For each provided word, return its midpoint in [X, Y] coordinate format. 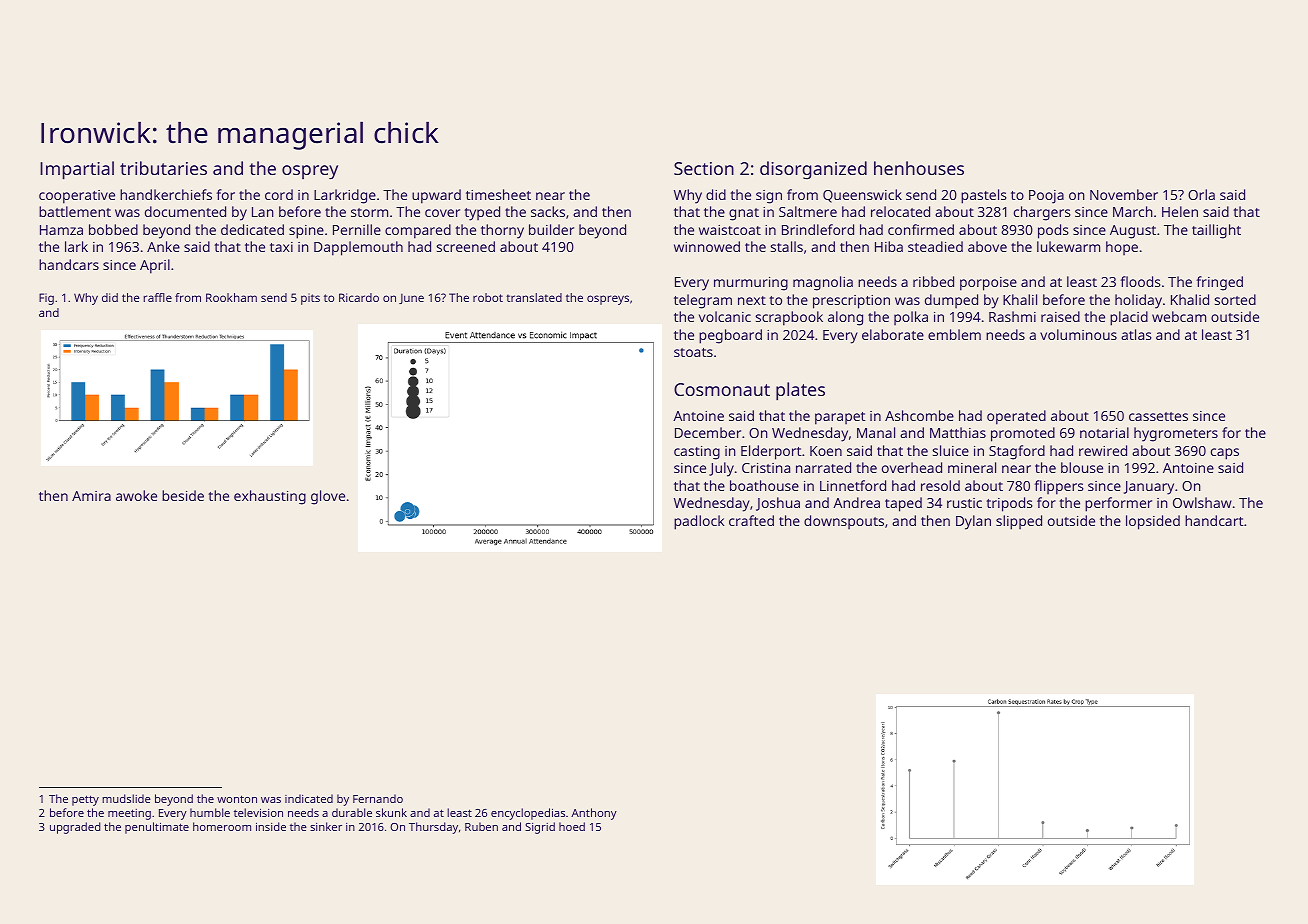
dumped [951, 301]
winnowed [707, 246]
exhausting [270, 497]
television [258, 812]
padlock [699, 522]
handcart [1214, 520]
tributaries [163, 168]
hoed [572, 826]
